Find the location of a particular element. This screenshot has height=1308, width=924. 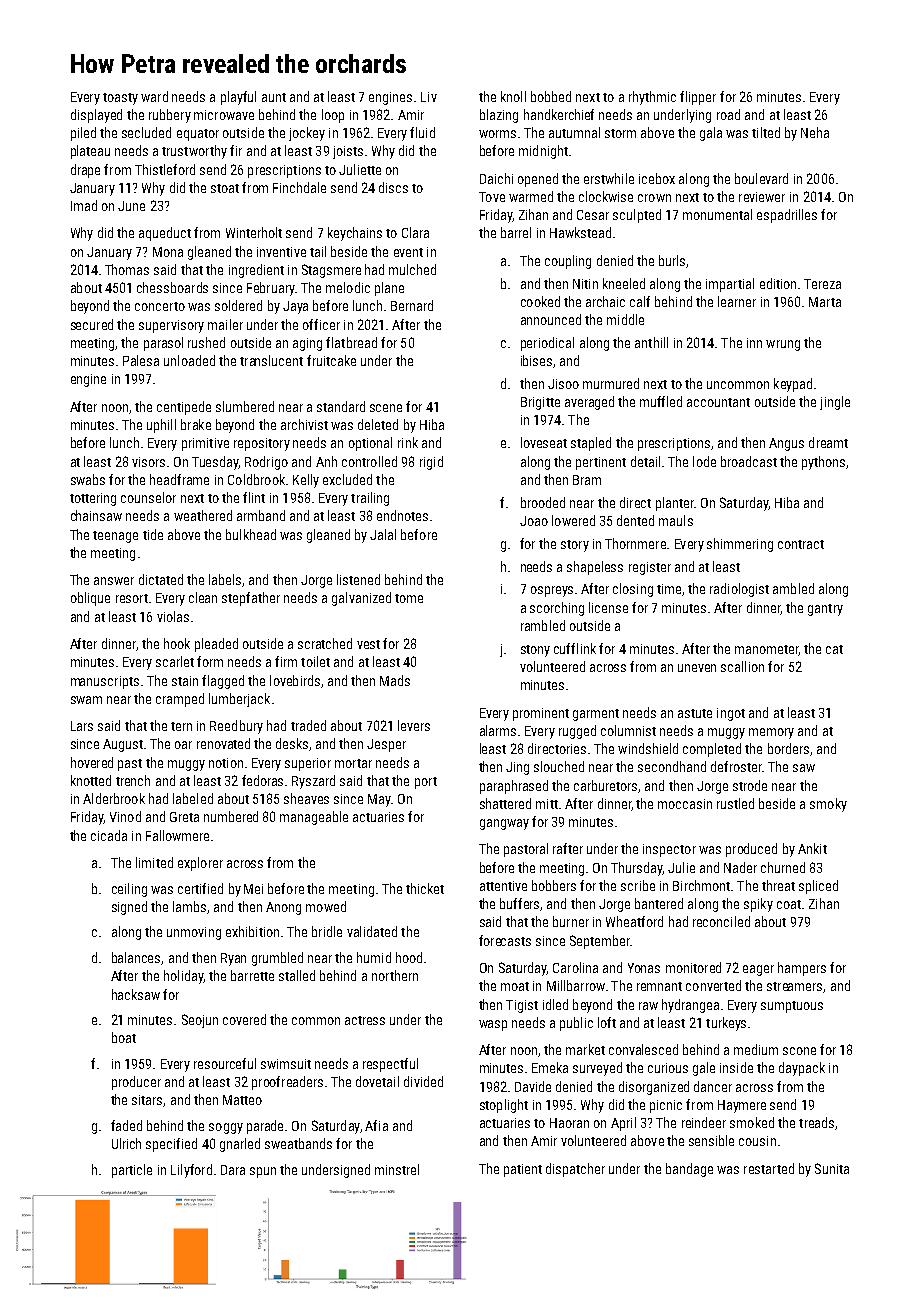

brooded is located at coordinates (543, 502).
